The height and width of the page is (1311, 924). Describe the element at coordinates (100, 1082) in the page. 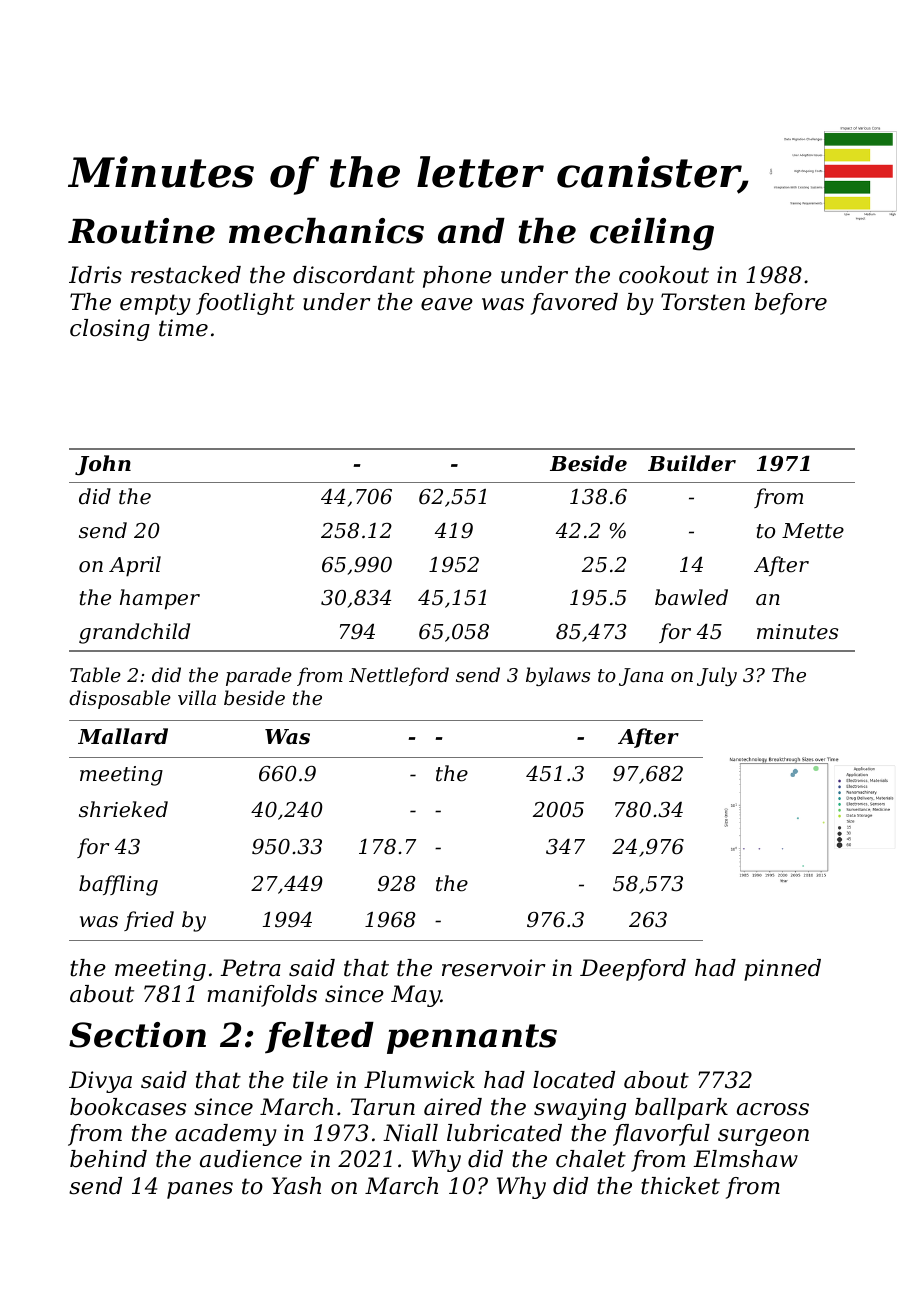

I see `Divya` at that location.
